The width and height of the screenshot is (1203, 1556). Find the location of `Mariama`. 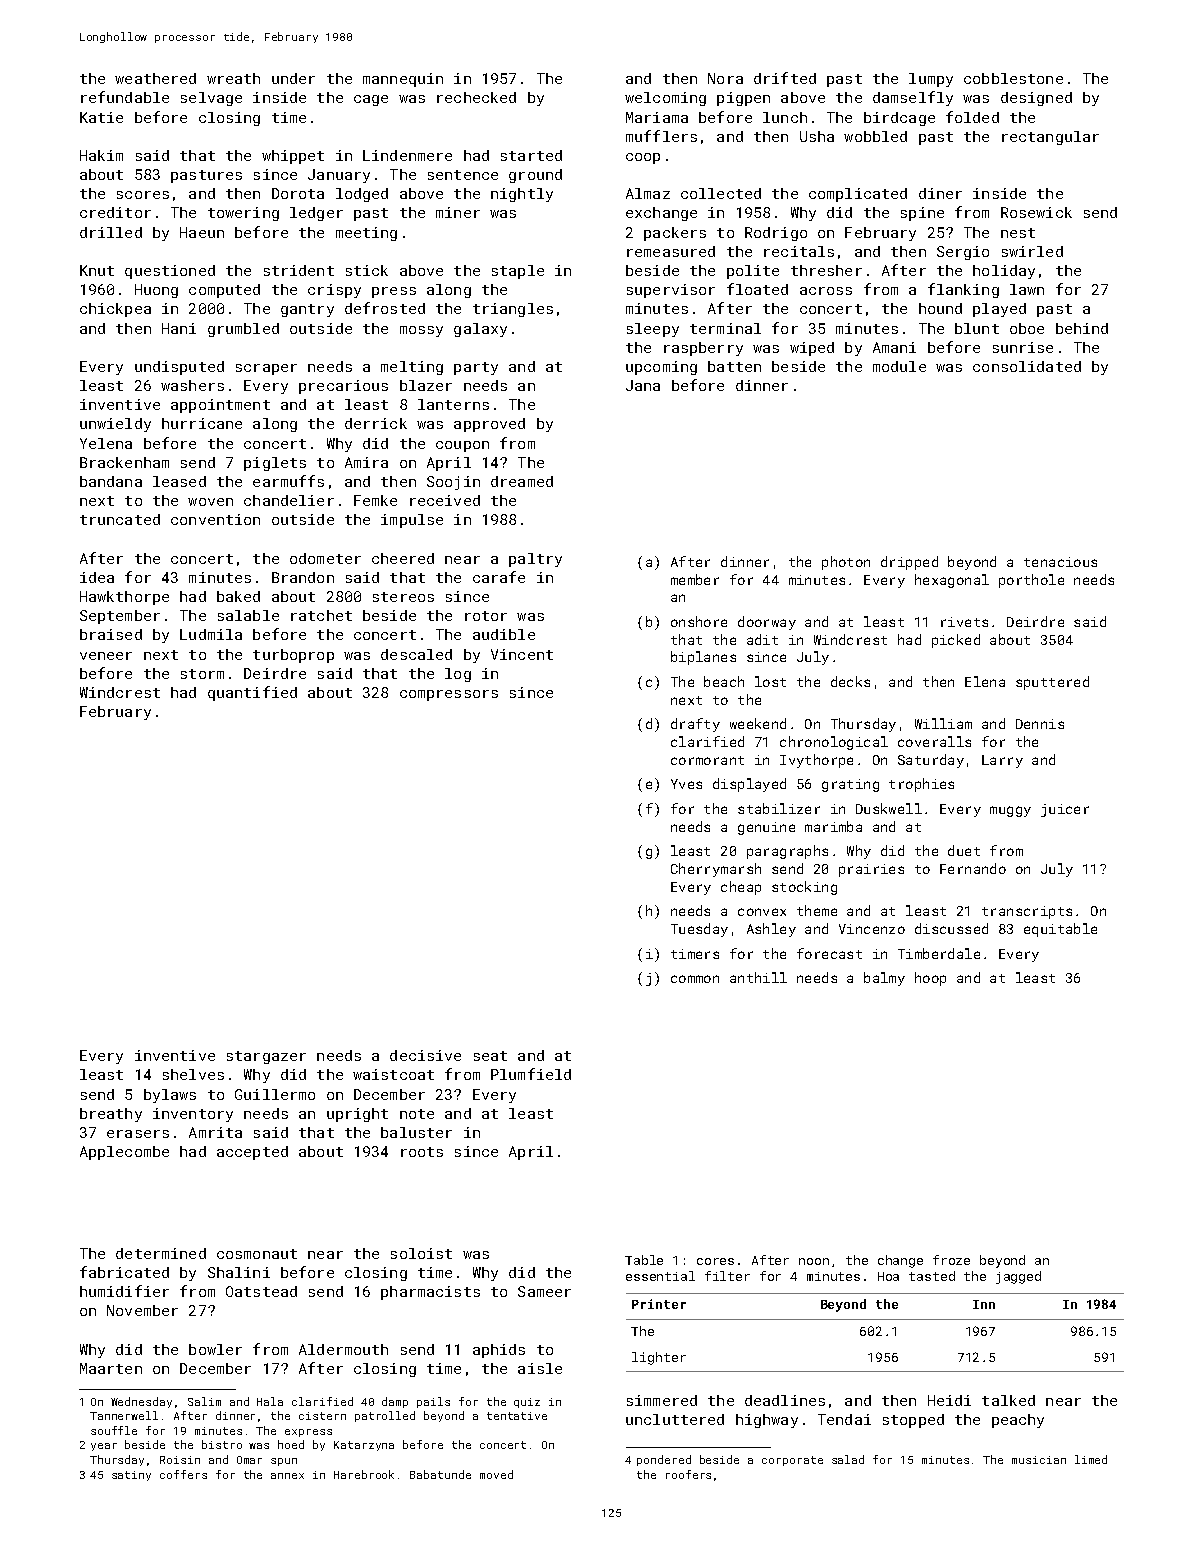

Mariama is located at coordinates (657, 117).
